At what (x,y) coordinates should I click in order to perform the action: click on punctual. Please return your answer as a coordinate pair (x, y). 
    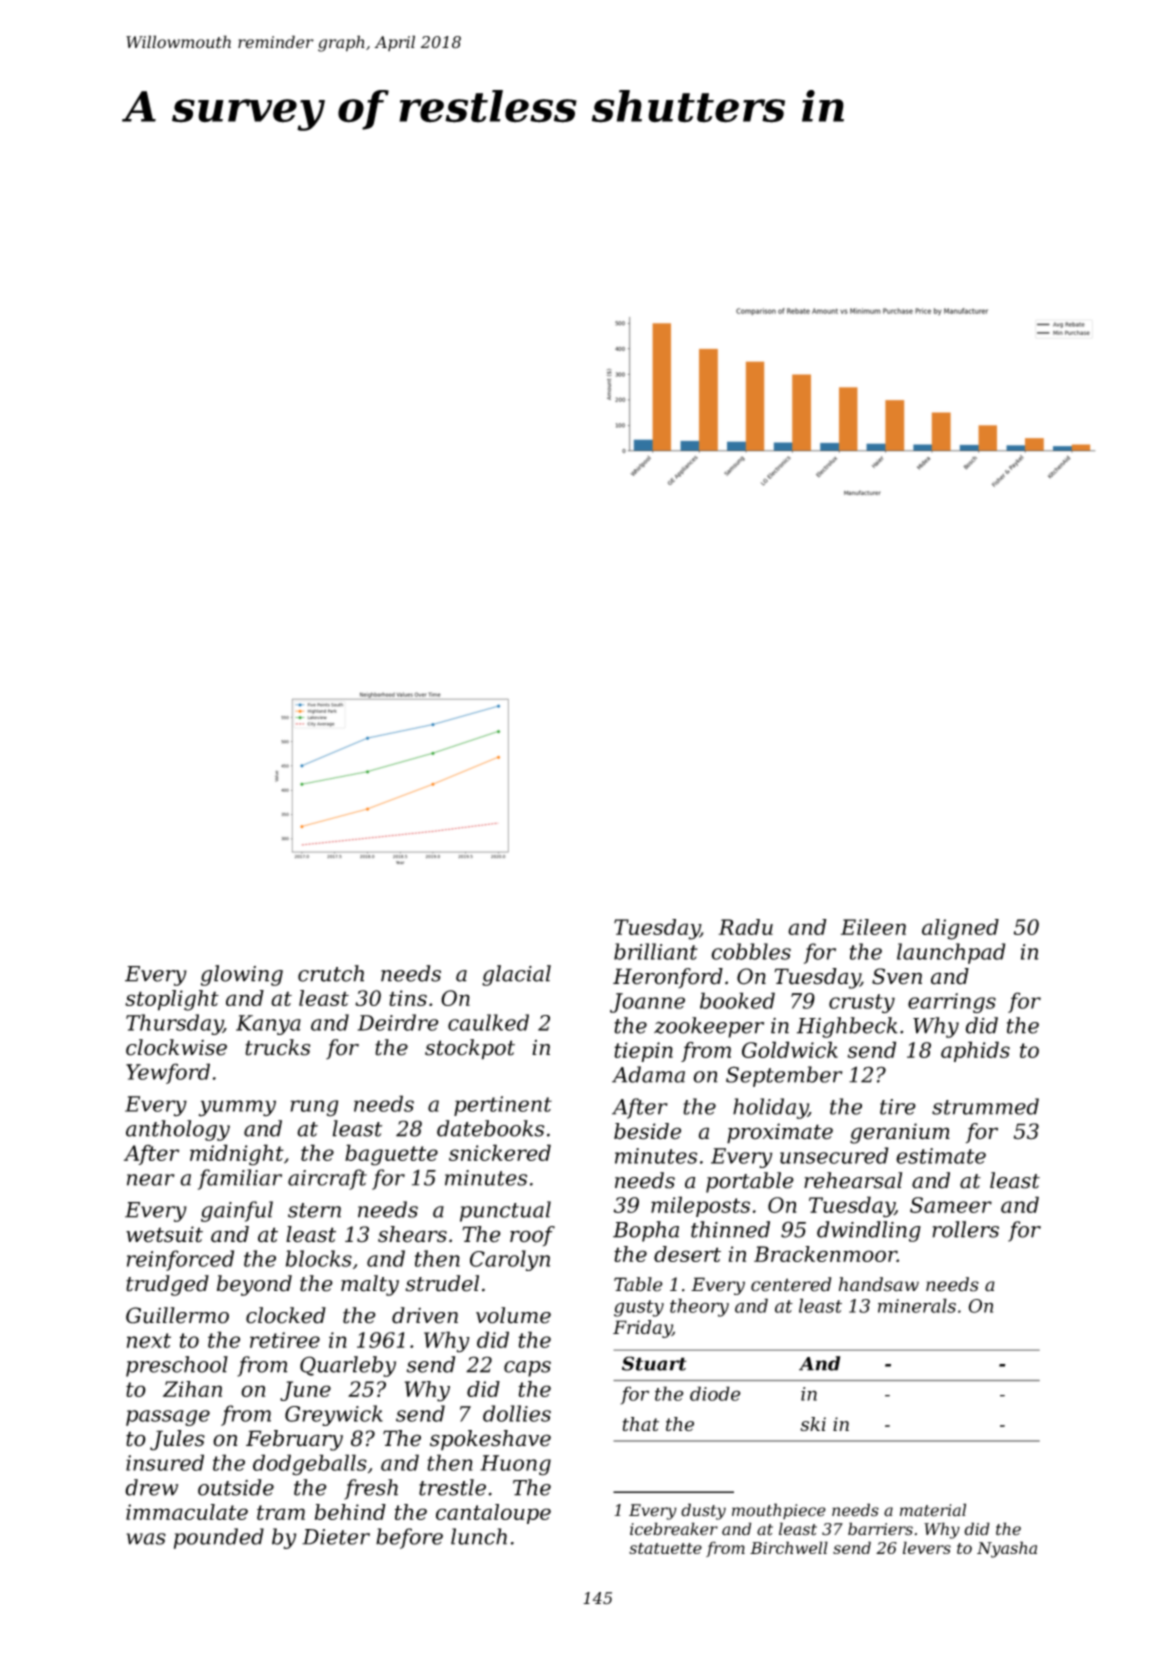
    Looking at the image, I should click on (505, 1211).
